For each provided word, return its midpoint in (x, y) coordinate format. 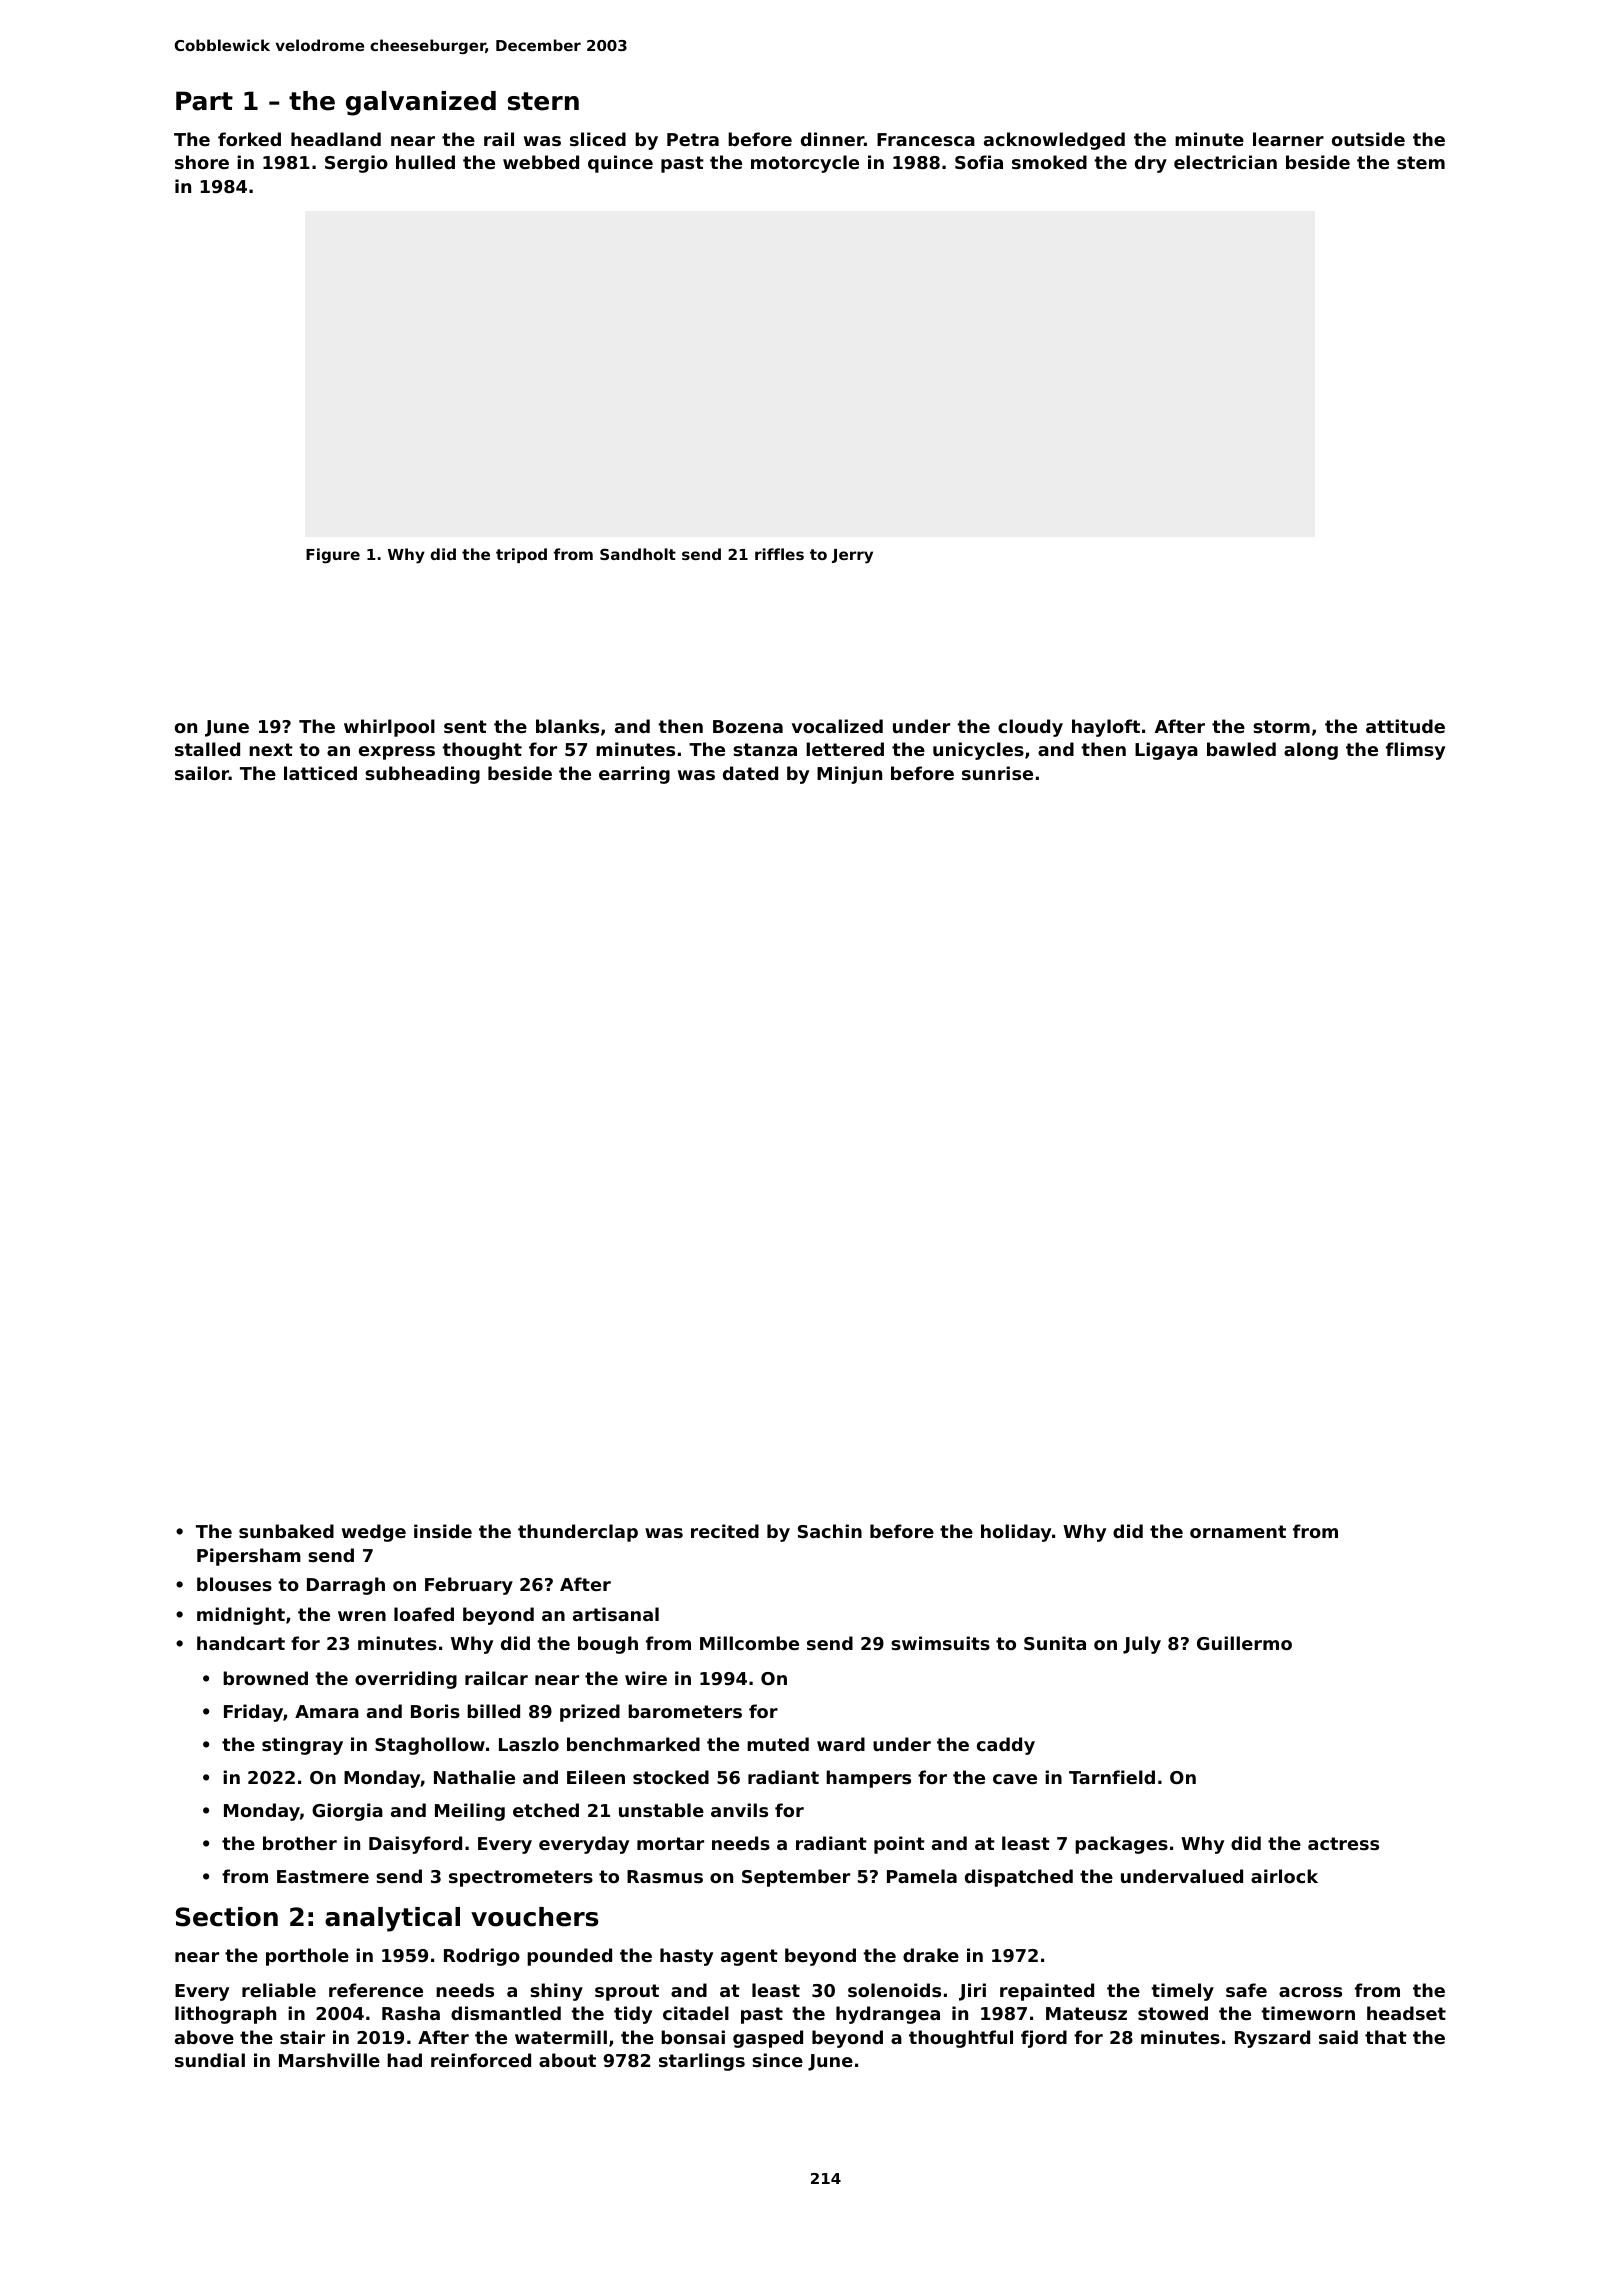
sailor (202, 773)
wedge (374, 1533)
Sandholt (638, 554)
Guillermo (1244, 1643)
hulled (425, 162)
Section (227, 1917)
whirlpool (389, 728)
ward (841, 1744)
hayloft (1106, 728)
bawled (1241, 749)
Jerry (852, 556)
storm (1281, 726)
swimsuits (940, 1643)
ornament (1238, 1531)
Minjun (849, 775)
